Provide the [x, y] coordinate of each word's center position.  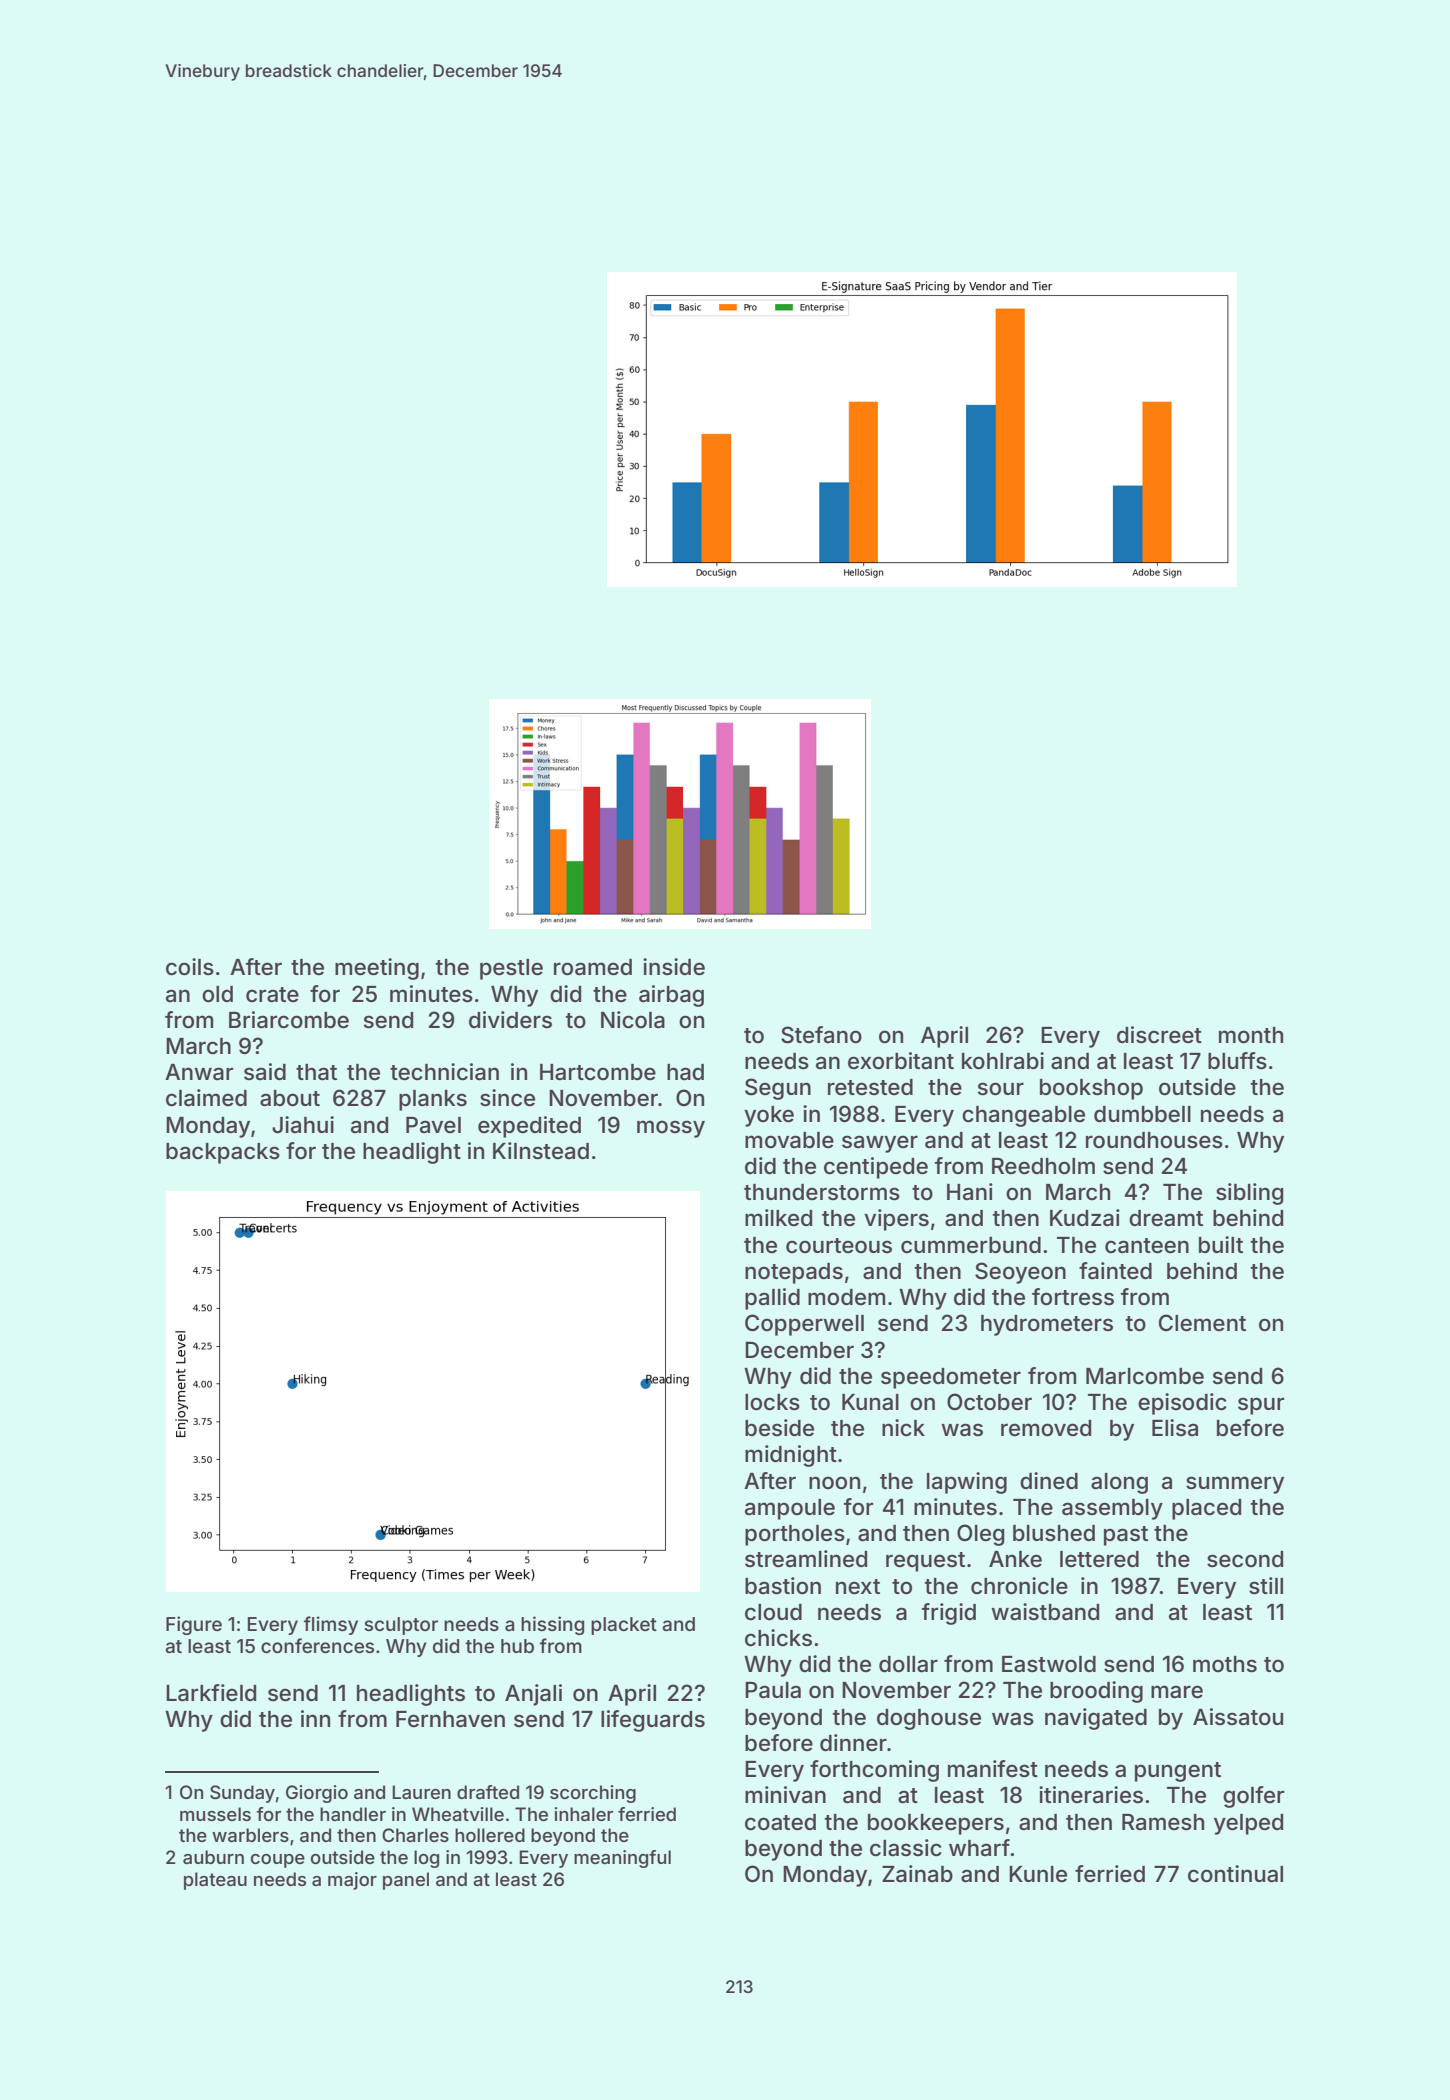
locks [772, 1402]
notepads [794, 1273]
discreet [1159, 1035]
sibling [1250, 1194]
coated [780, 1822]
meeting [377, 969]
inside [674, 967]
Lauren [421, 1792]
